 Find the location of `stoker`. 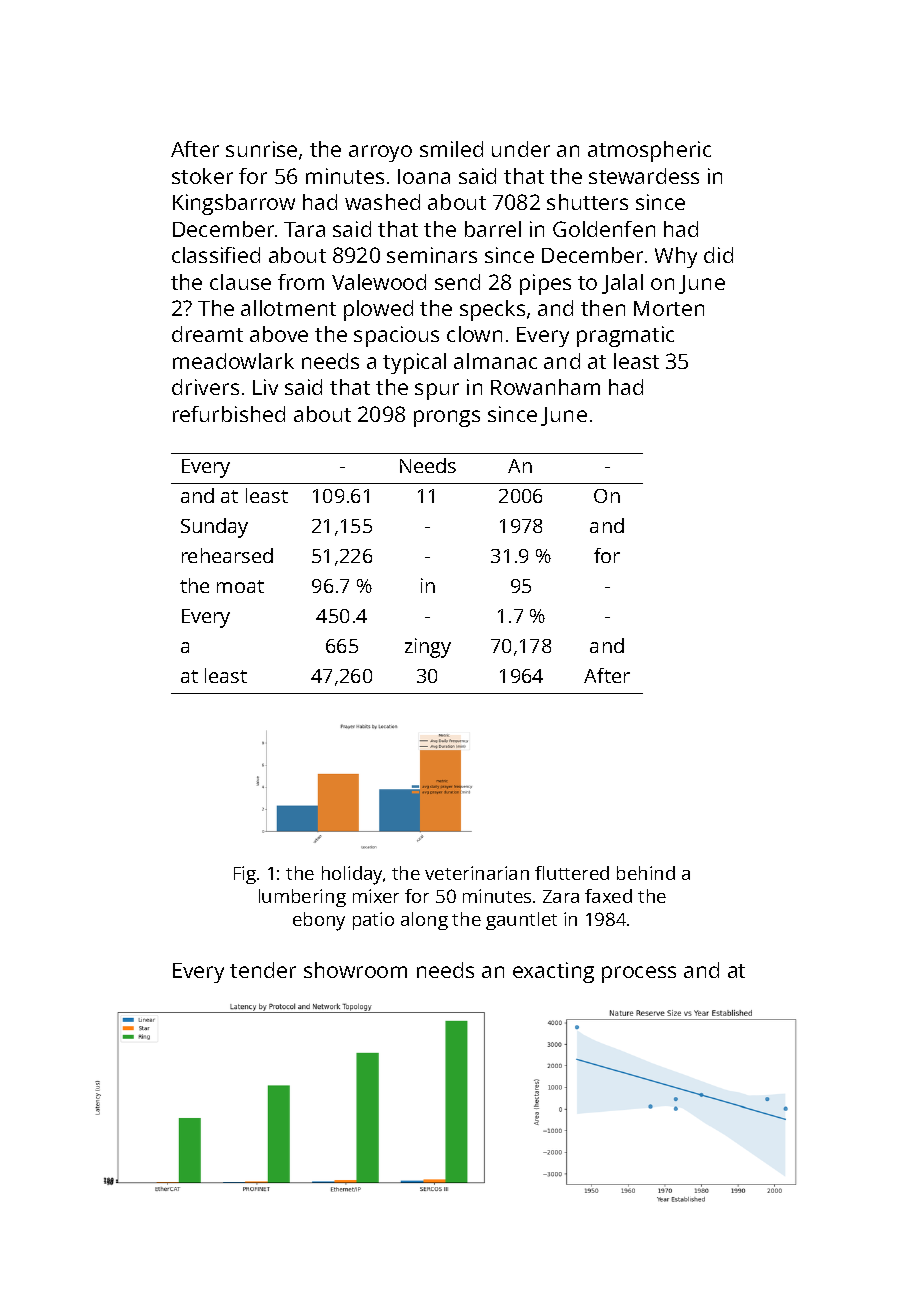

stoker is located at coordinates (202, 176).
